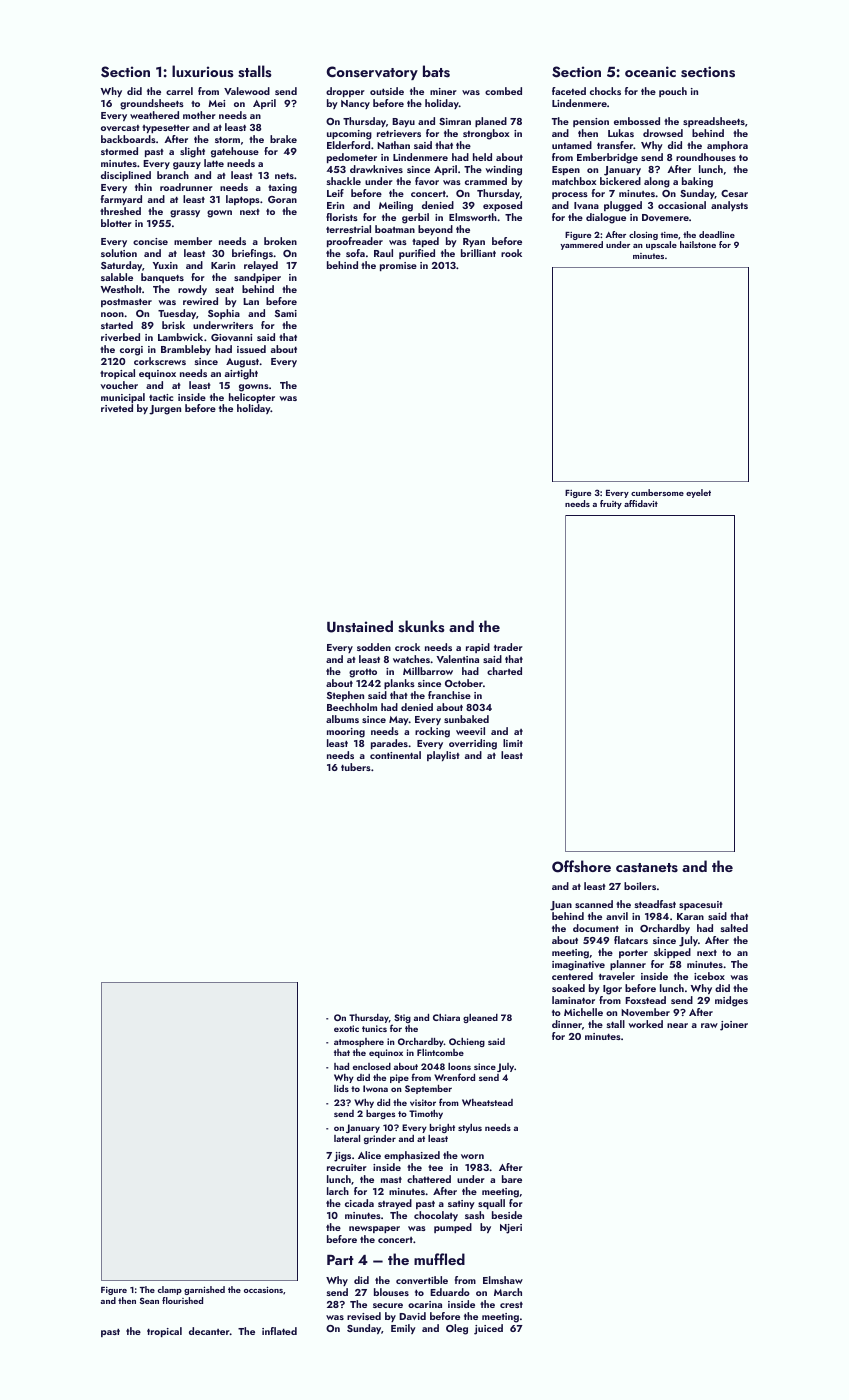  I want to click on Stephen, so click(345, 696).
